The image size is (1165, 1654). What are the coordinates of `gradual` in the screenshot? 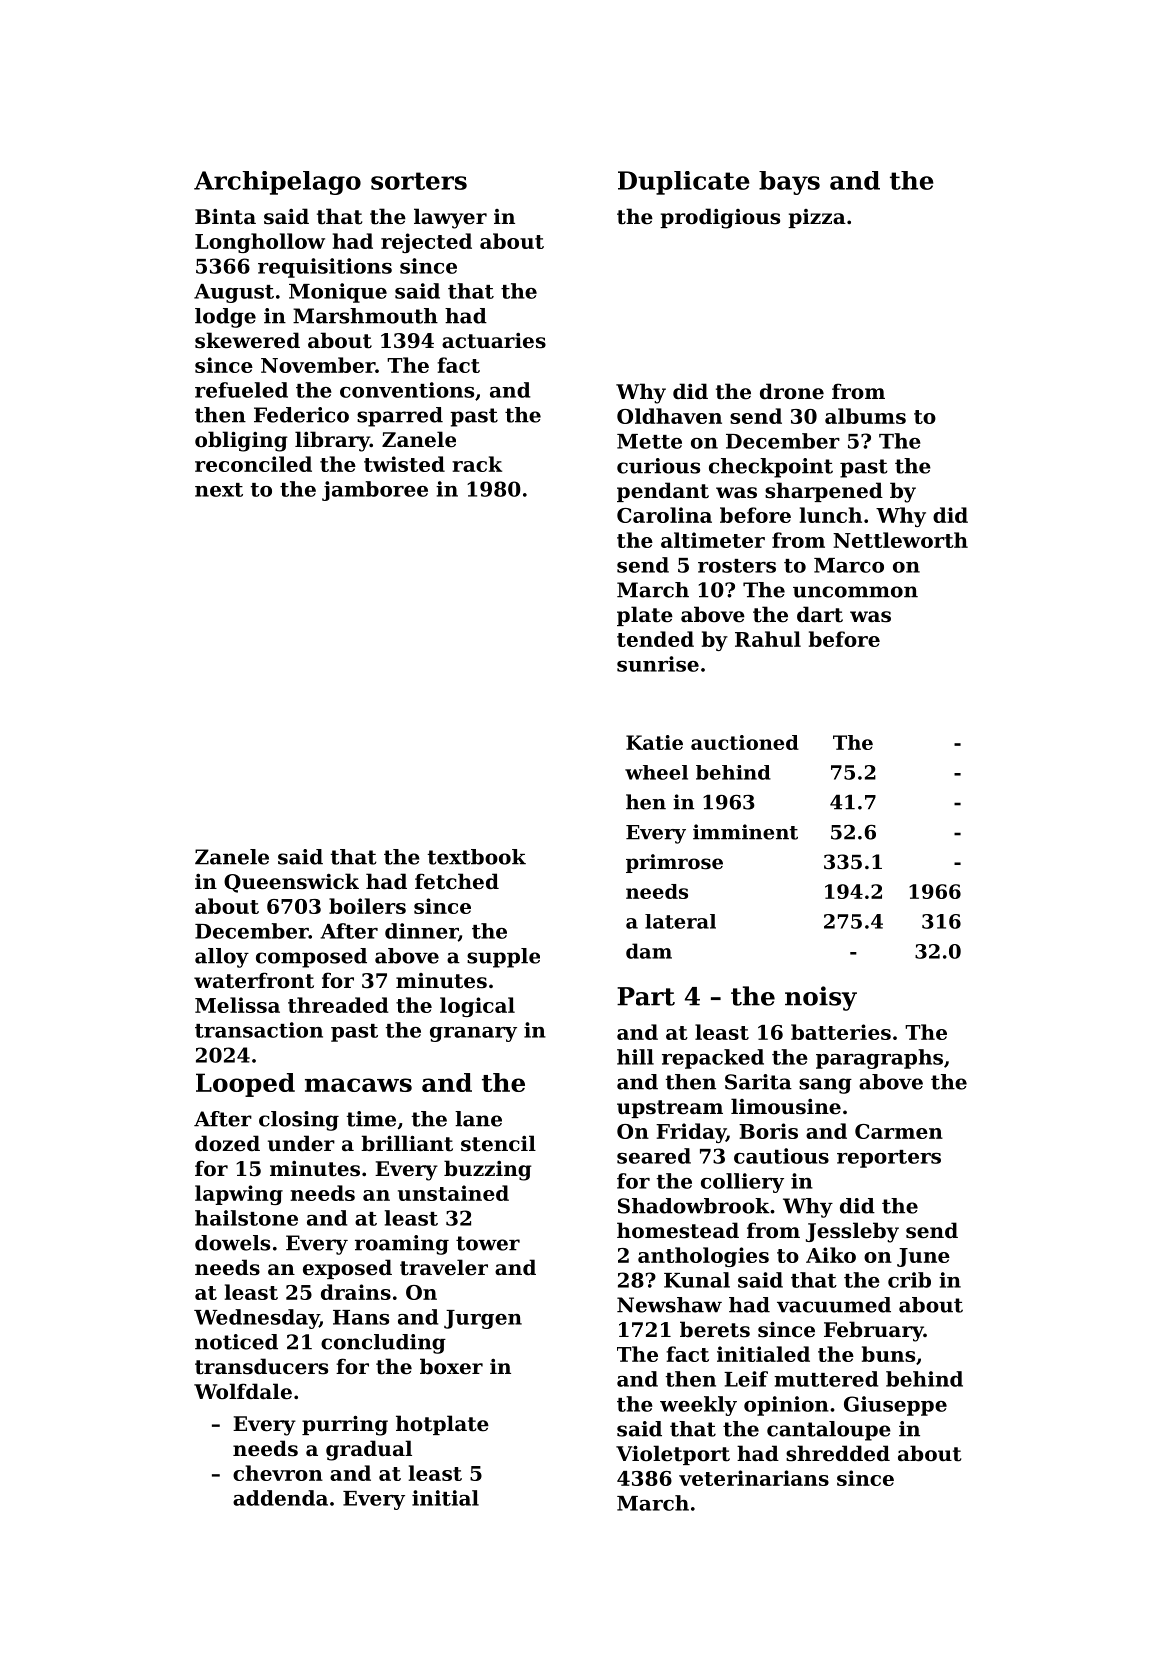 It's located at (369, 1450).
